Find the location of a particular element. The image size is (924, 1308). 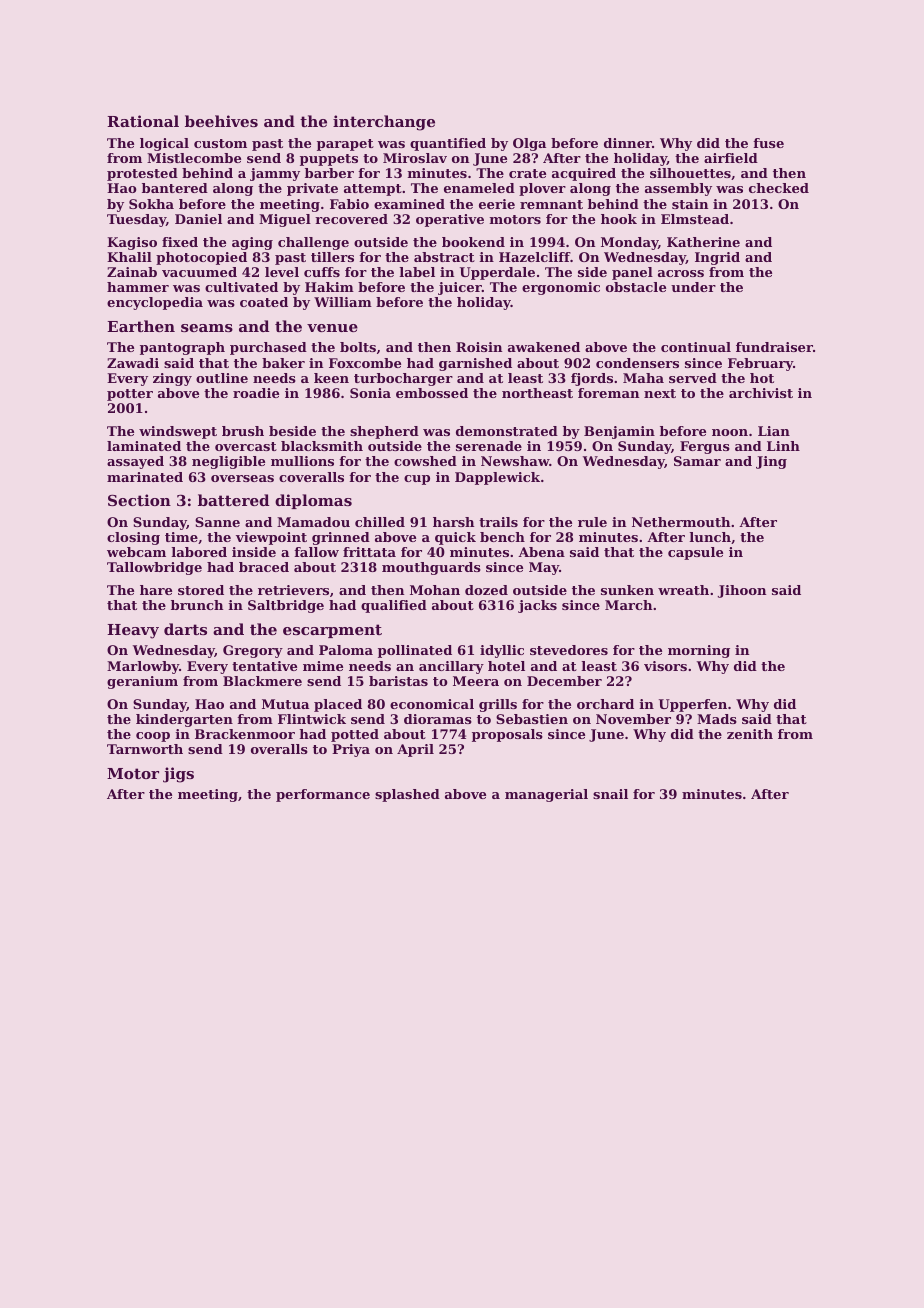

Nethermouth is located at coordinates (681, 522).
